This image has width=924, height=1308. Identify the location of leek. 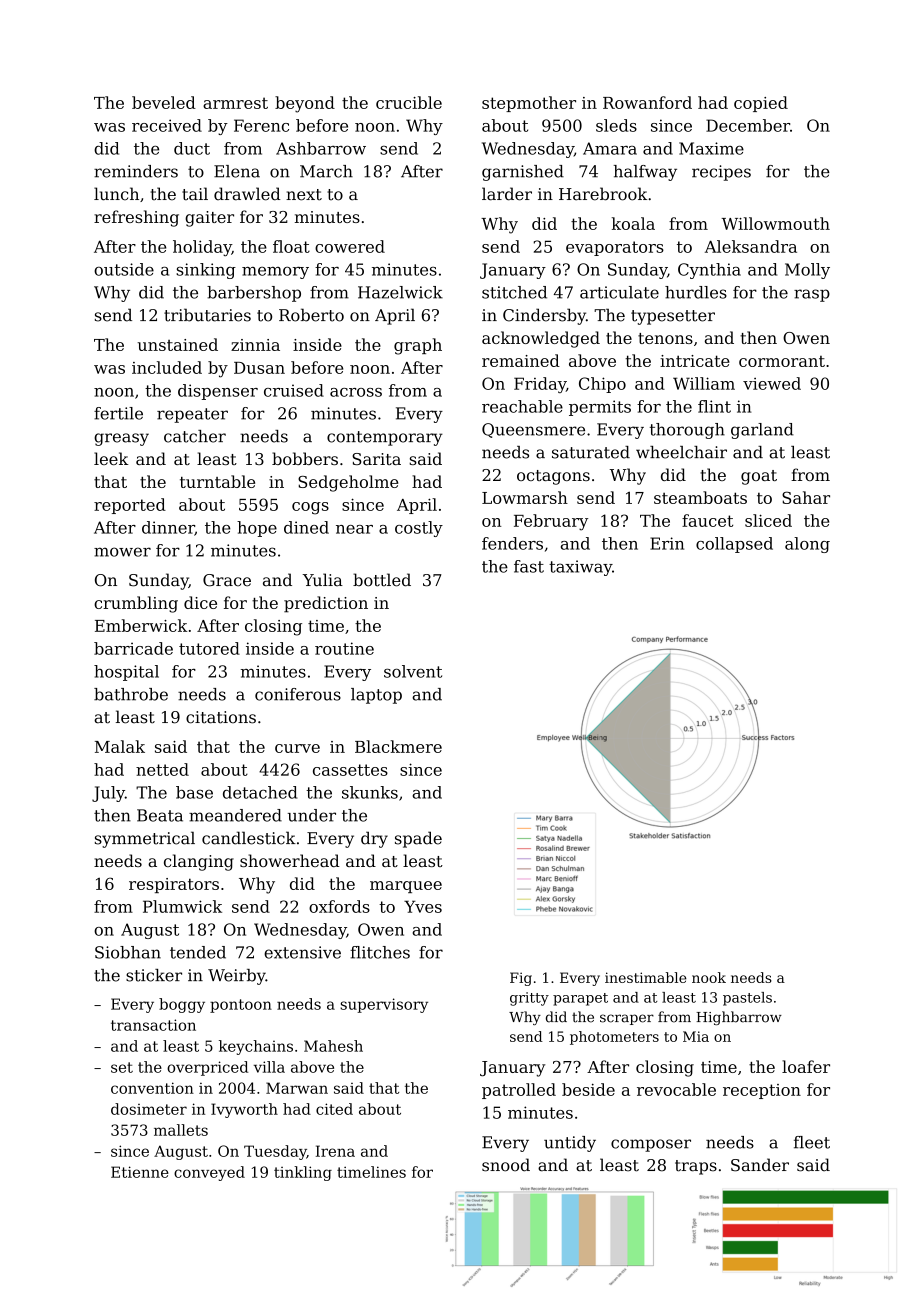
(111, 458).
